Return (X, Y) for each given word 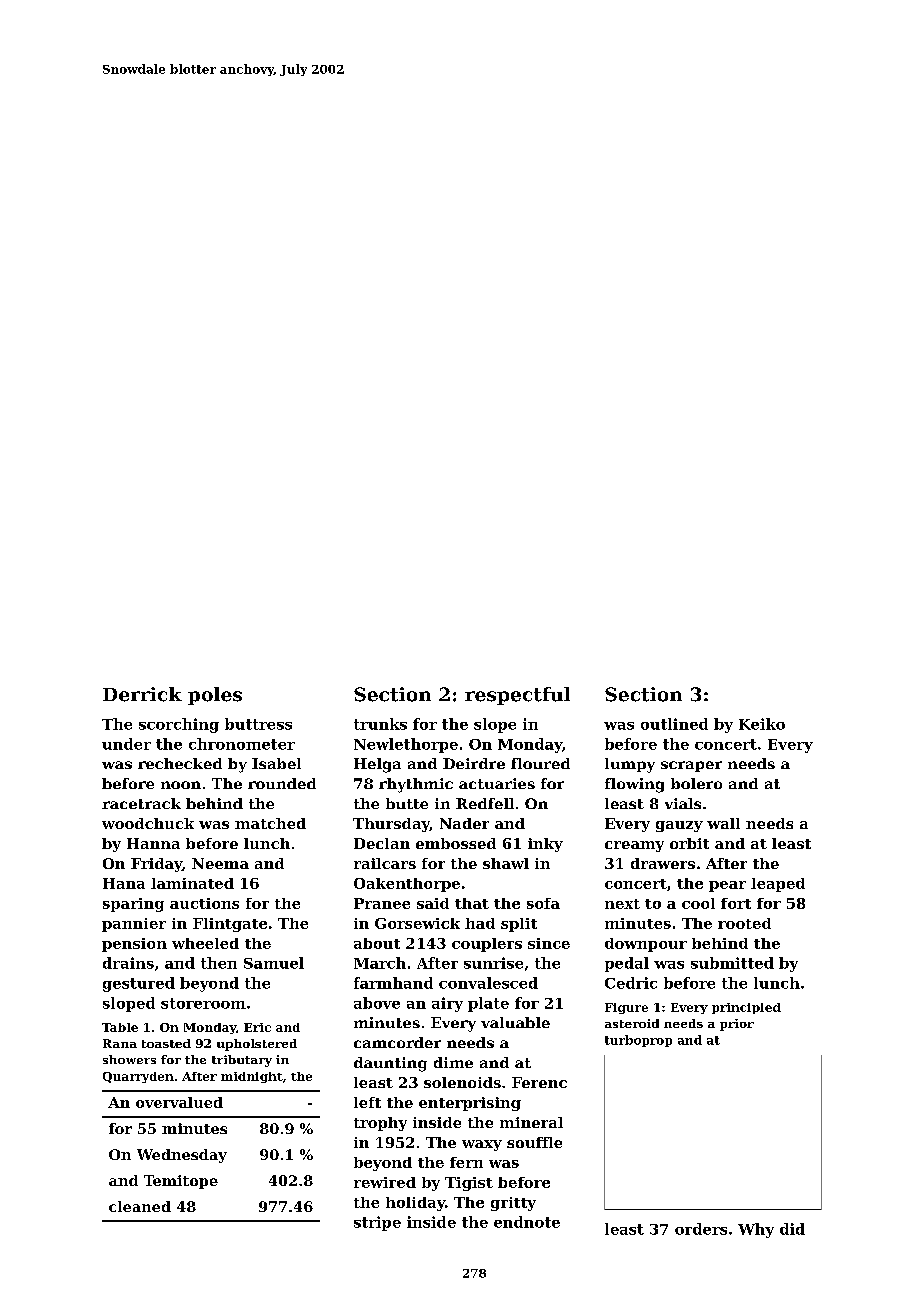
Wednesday (182, 1156)
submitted (732, 963)
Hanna (153, 843)
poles (215, 696)
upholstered (257, 1045)
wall (723, 823)
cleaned (140, 1206)
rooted (744, 923)
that (472, 903)
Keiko (762, 724)
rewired (385, 1182)
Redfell (485, 803)
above (377, 1003)
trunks (380, 724)
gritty (513, 1204)
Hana (124, 883)
